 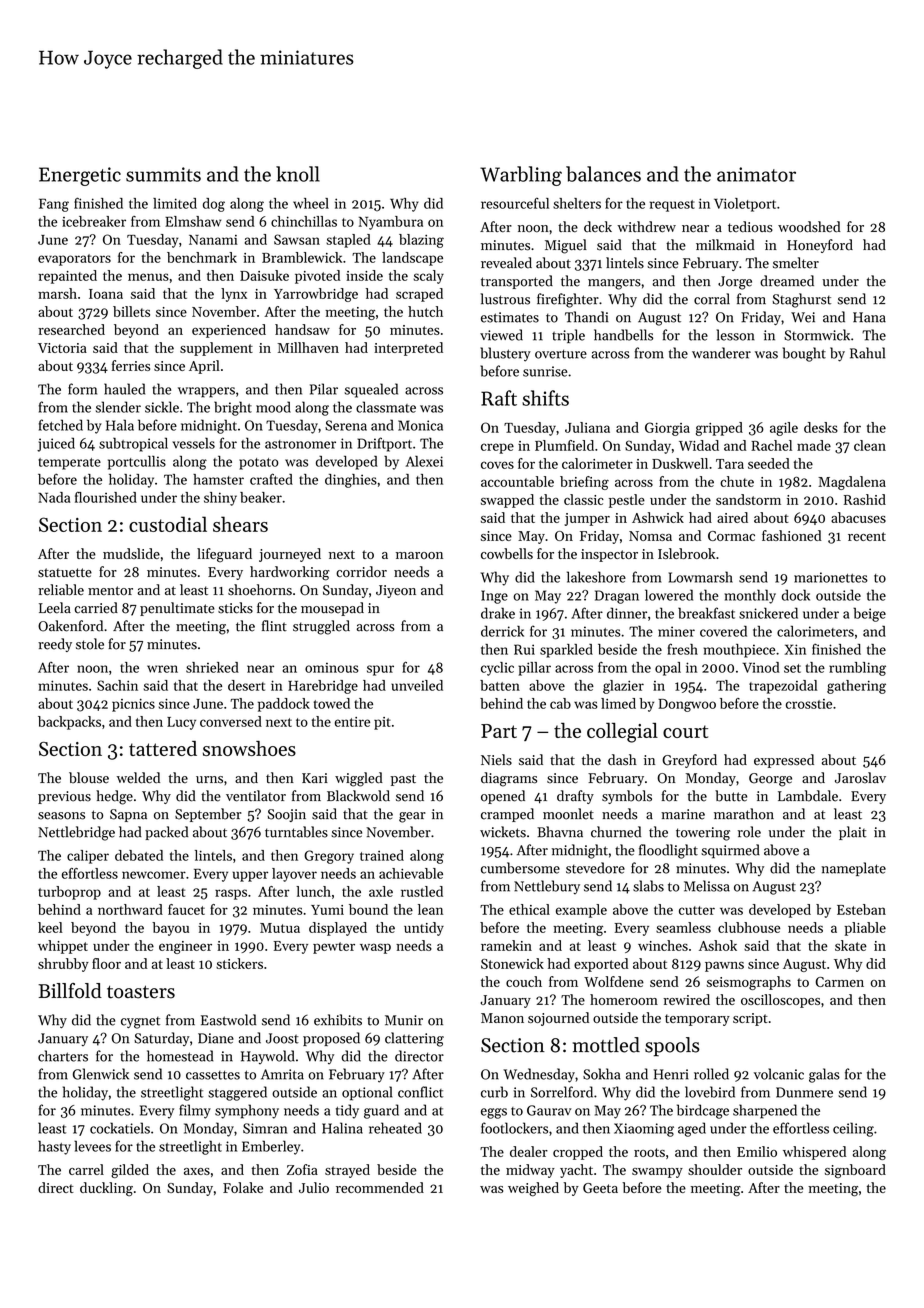 I want to click on Energetic, so click(x=80, y=176).
